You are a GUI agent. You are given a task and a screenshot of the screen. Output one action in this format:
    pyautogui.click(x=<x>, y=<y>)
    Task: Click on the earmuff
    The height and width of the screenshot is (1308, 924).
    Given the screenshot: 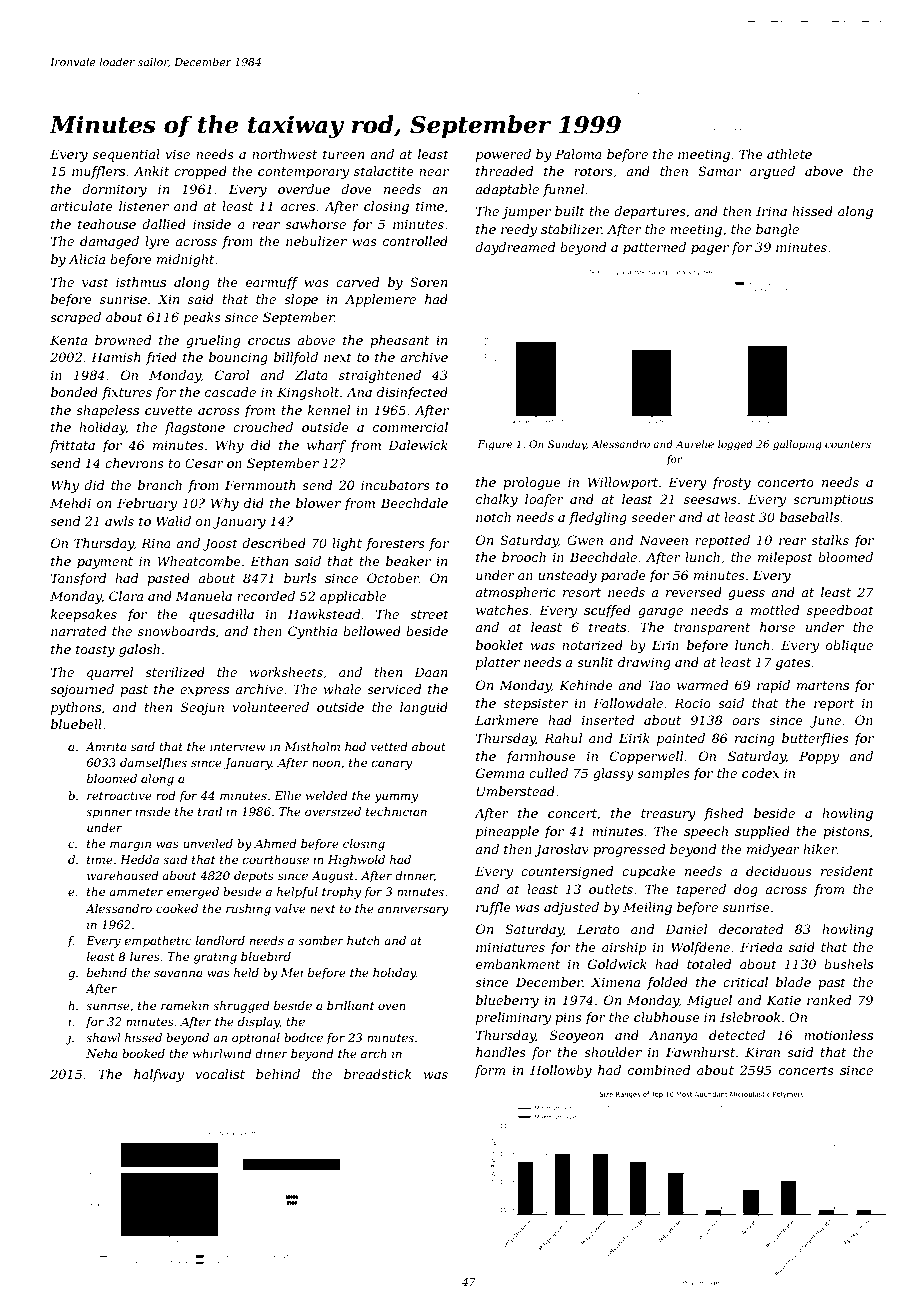 What is the action you would take?
    pyautogui.click(x=272, y=283)
